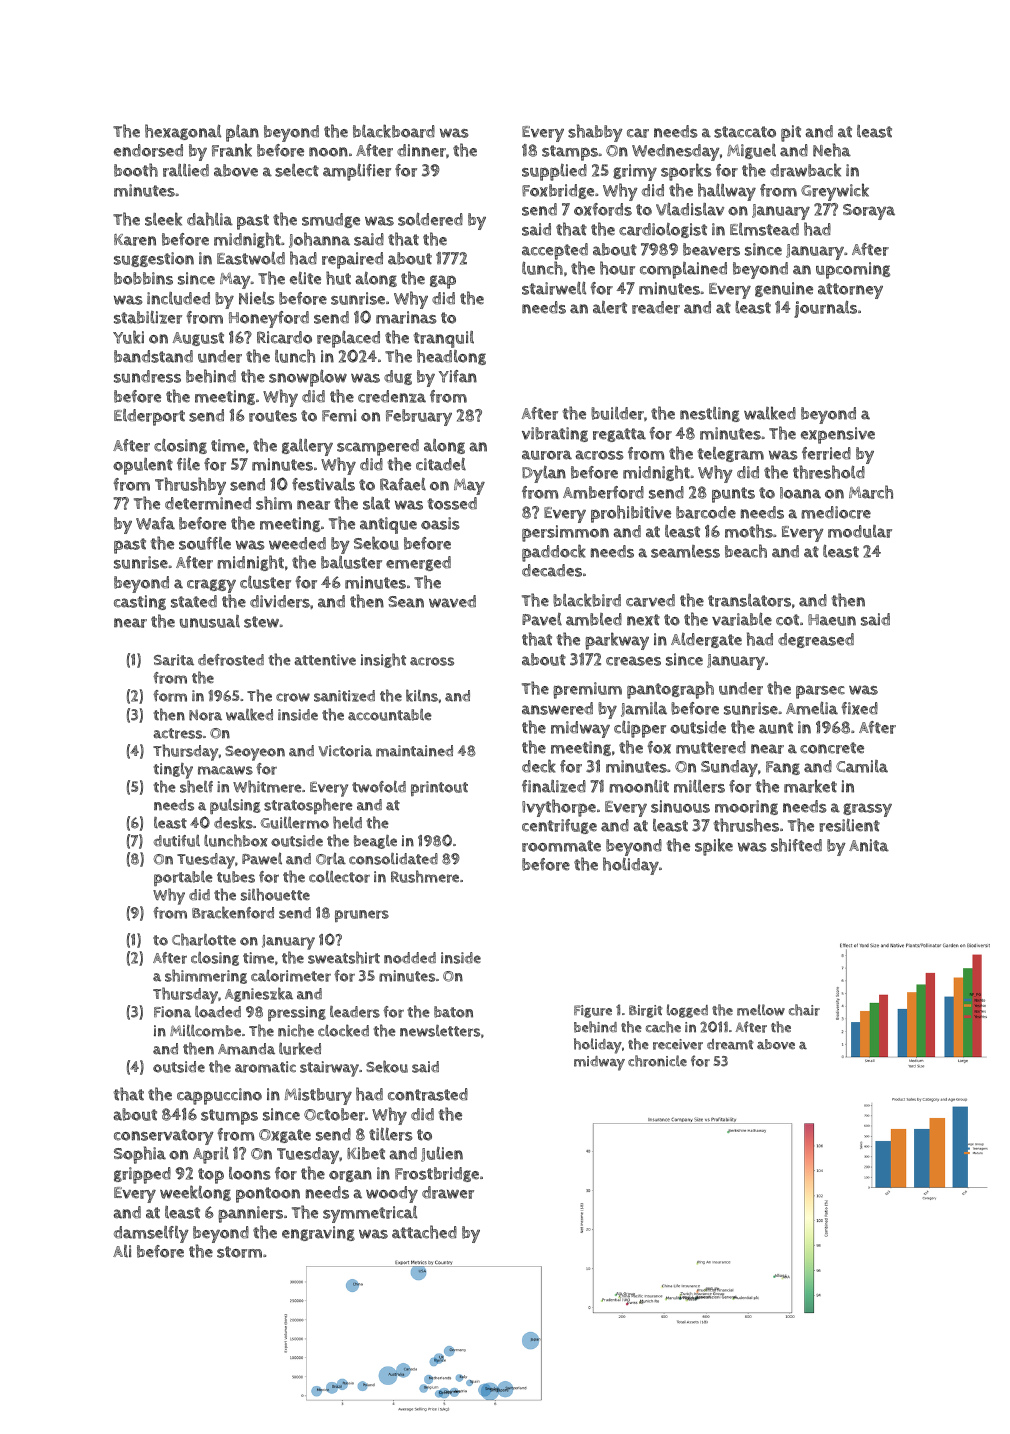  What do you see at coordinates (143, 278) in the page?
I see `bobbins` at bounding box center [143, 278].
